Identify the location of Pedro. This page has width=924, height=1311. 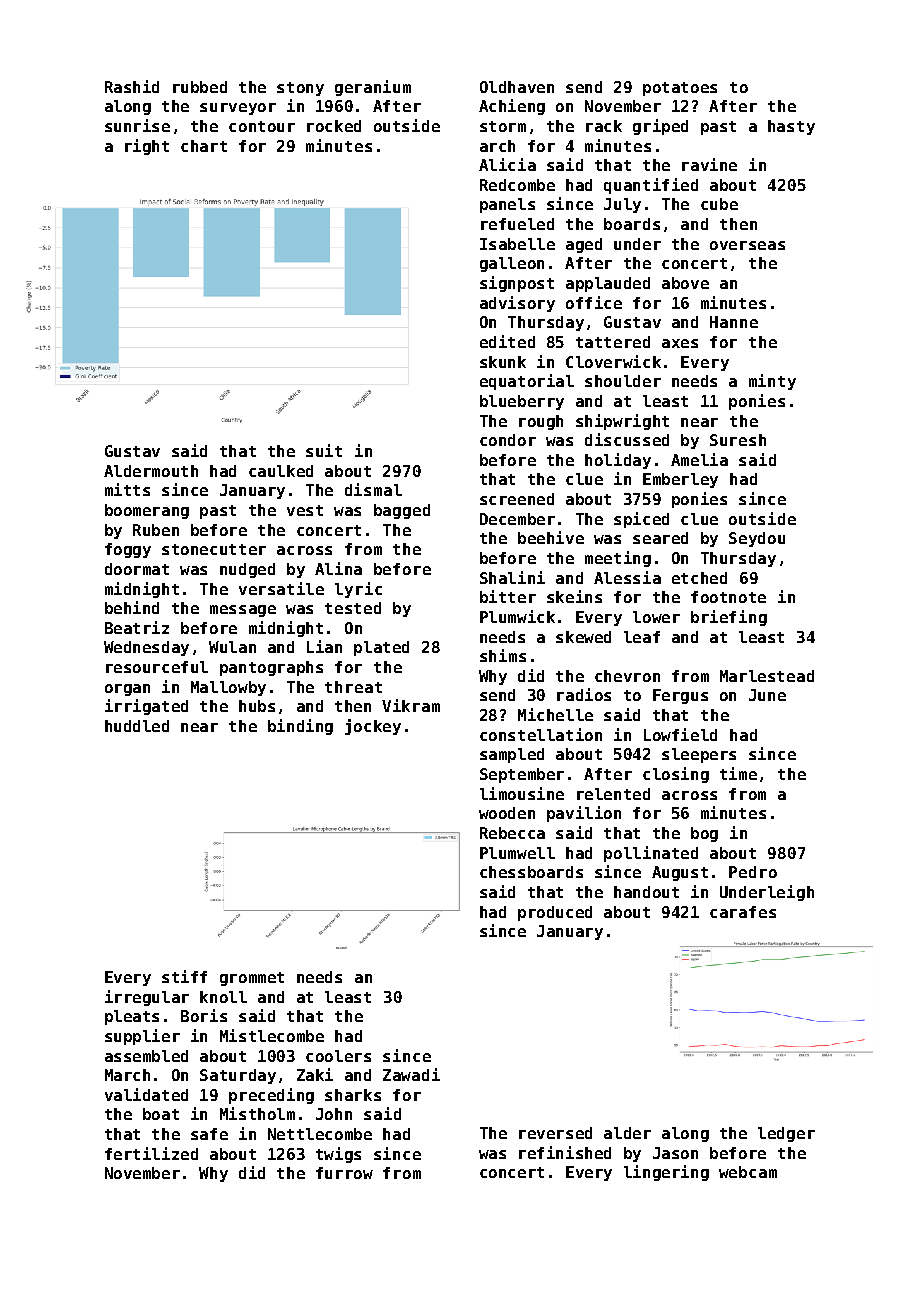
(753, 872).
